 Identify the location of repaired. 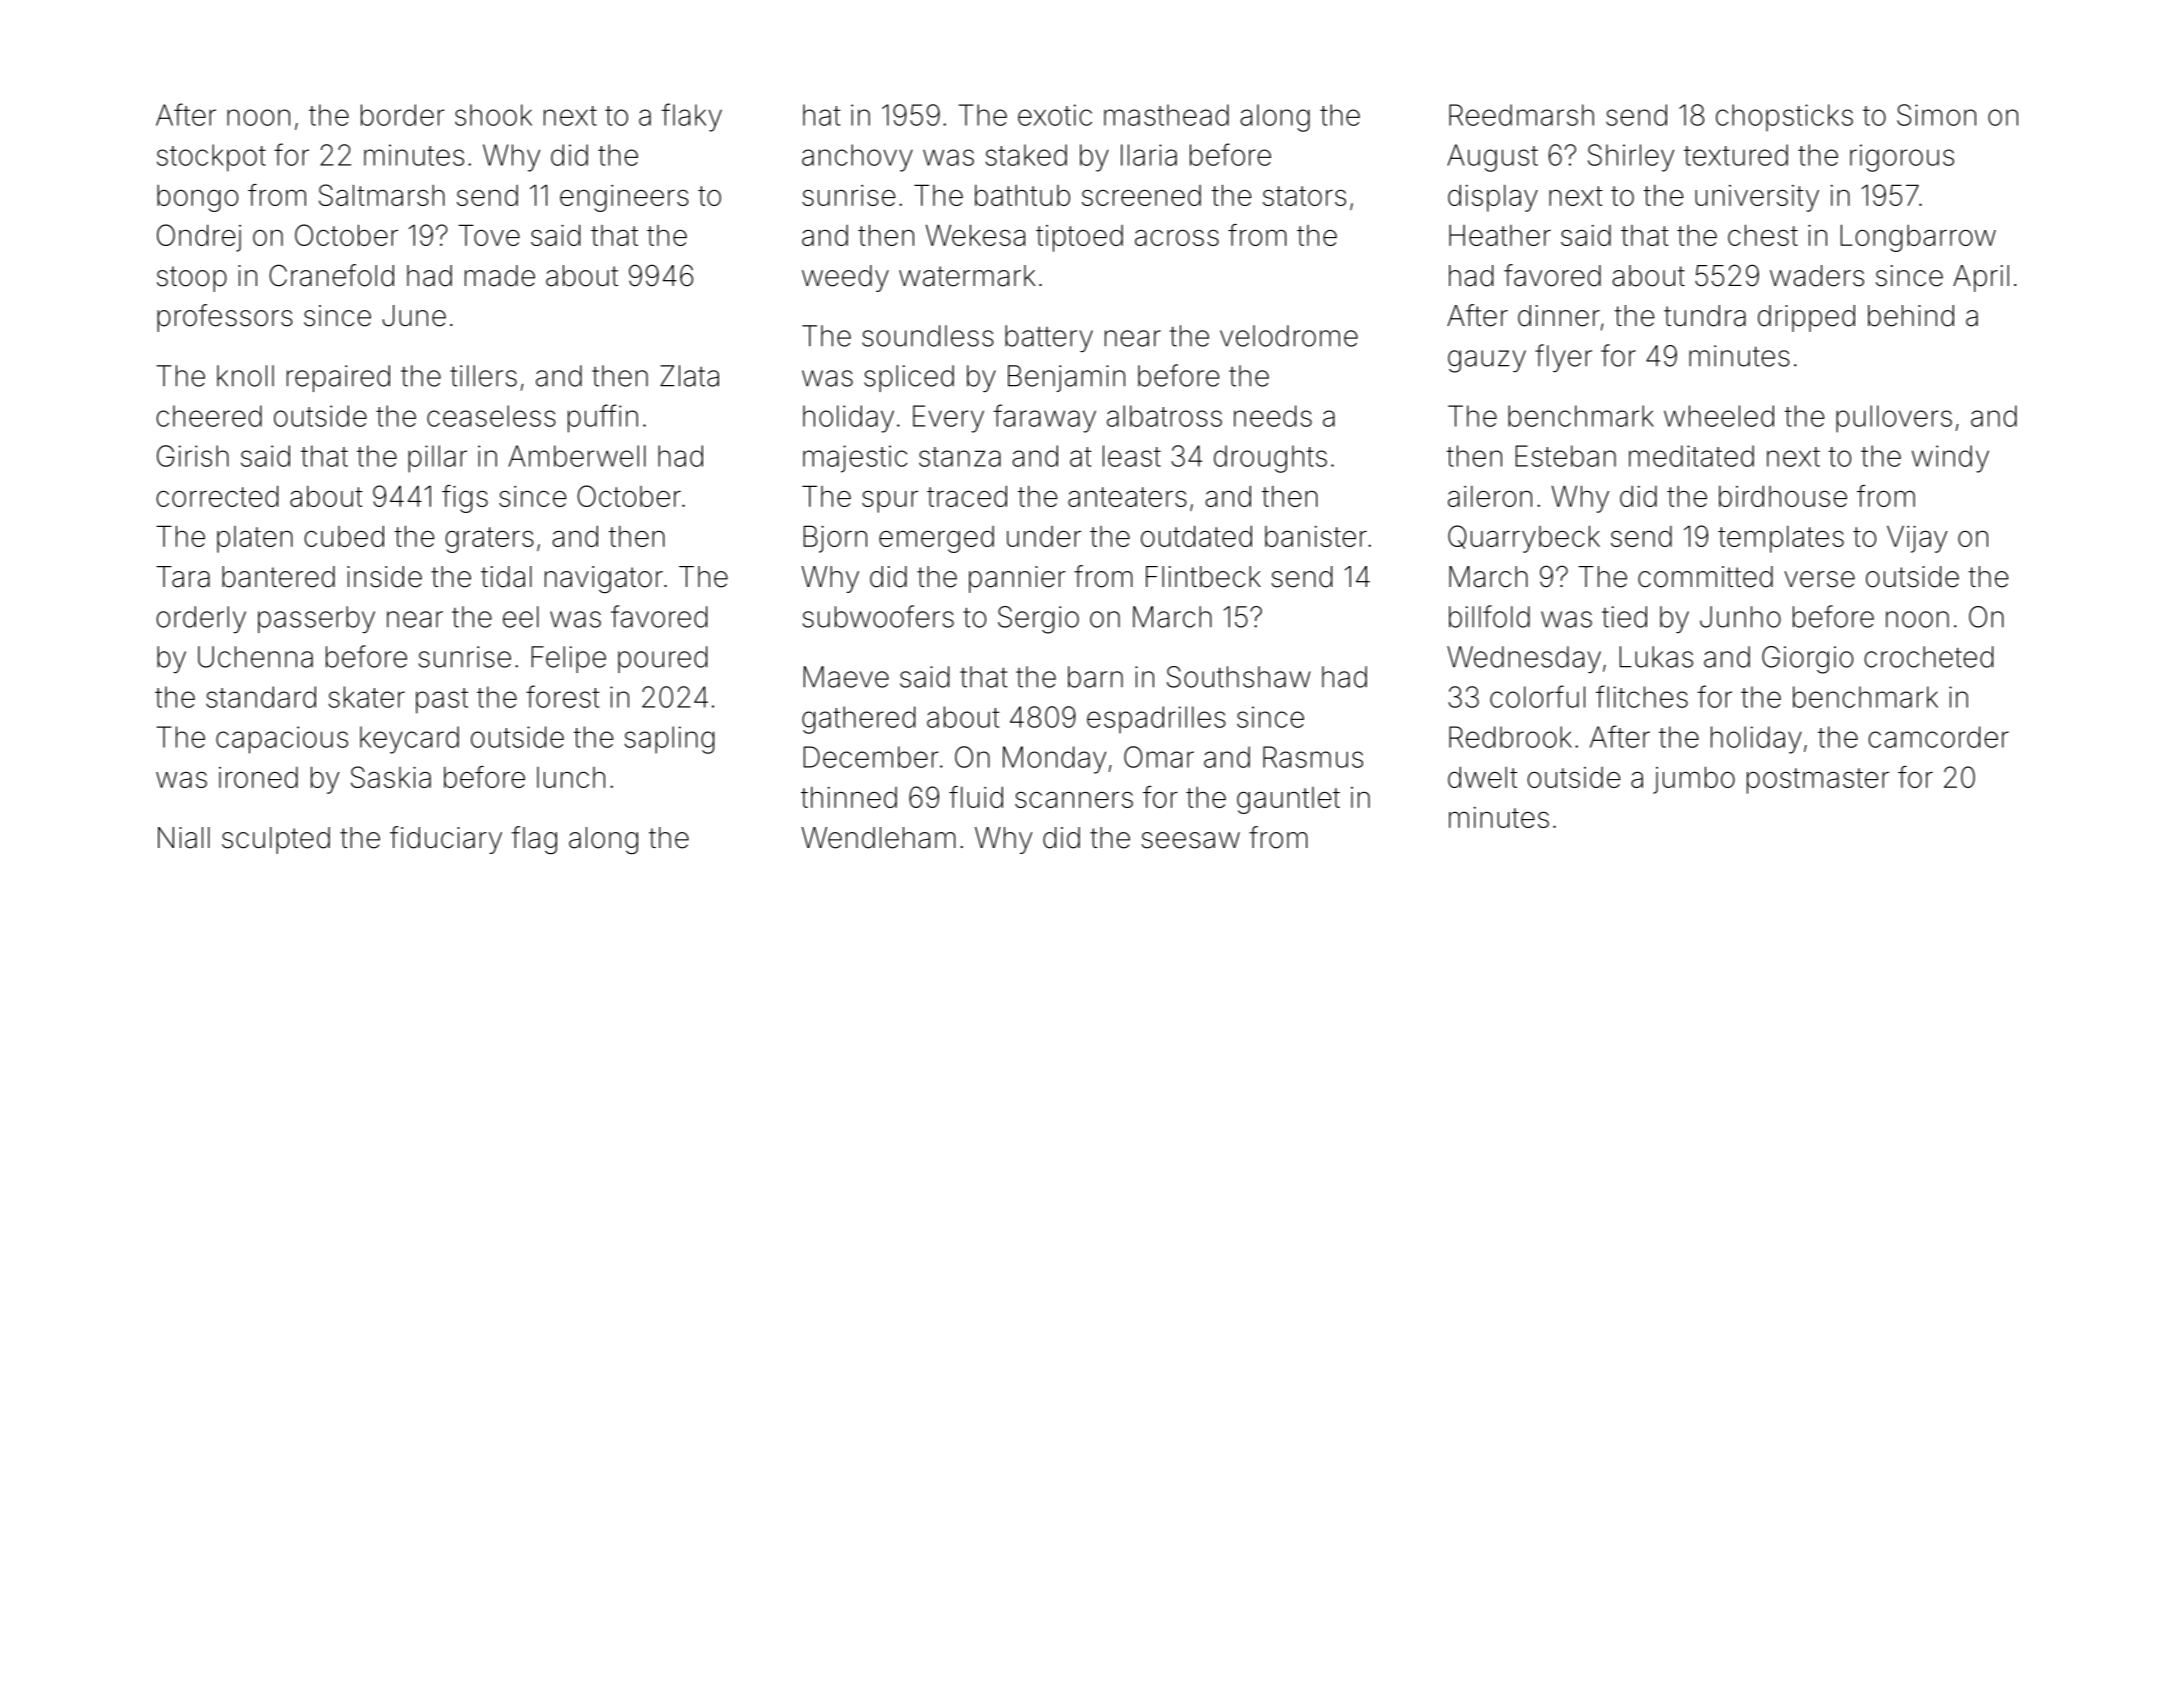
(338, 378).
